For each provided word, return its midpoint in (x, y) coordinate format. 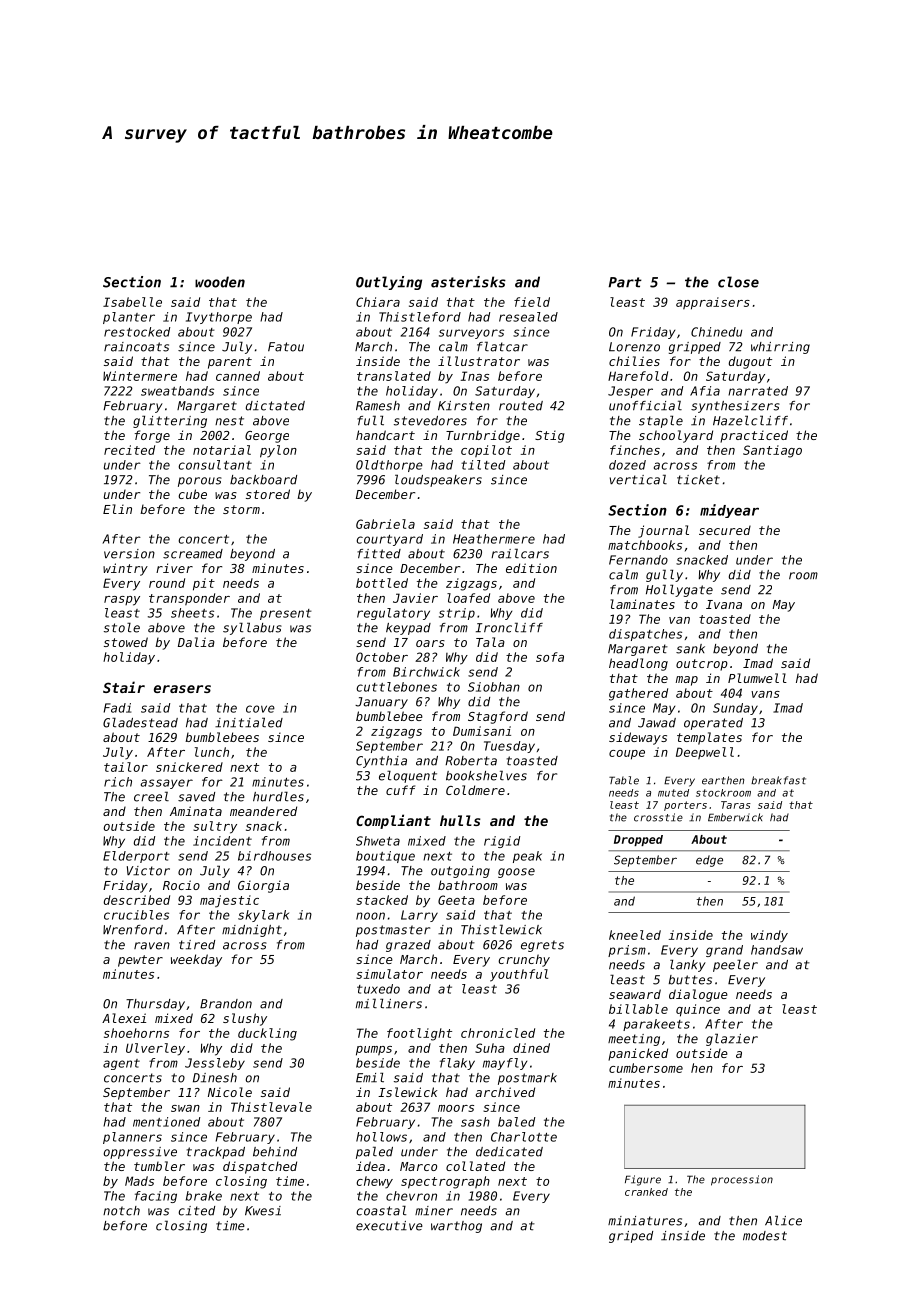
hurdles (278, 796)
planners (132, 1138)
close (738, 282)
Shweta (378, 841)
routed (521, 406)
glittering (170, 421)
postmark (527, 1079)
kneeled (635, 935)
